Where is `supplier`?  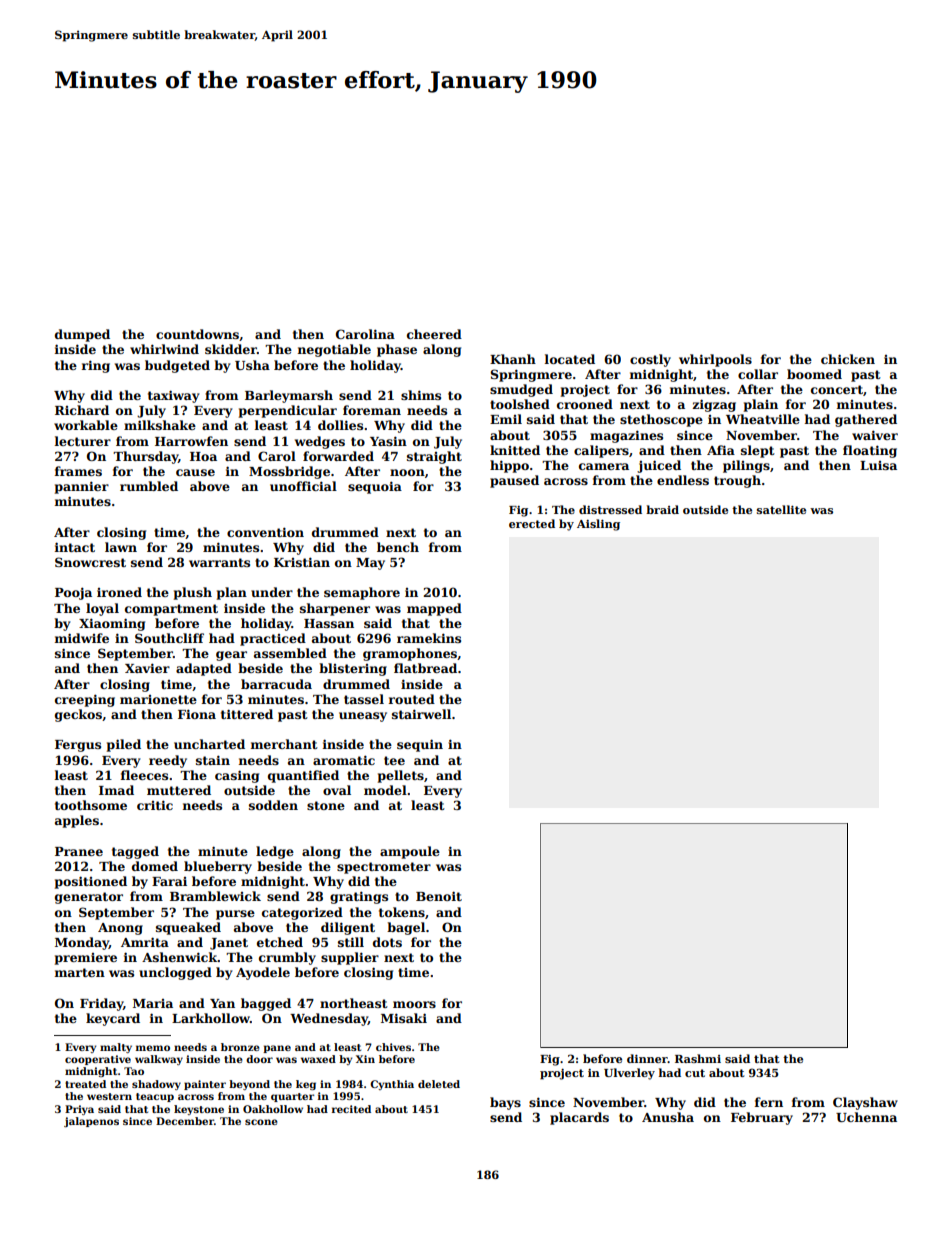 supplier is located at coordinates (350, 958).
